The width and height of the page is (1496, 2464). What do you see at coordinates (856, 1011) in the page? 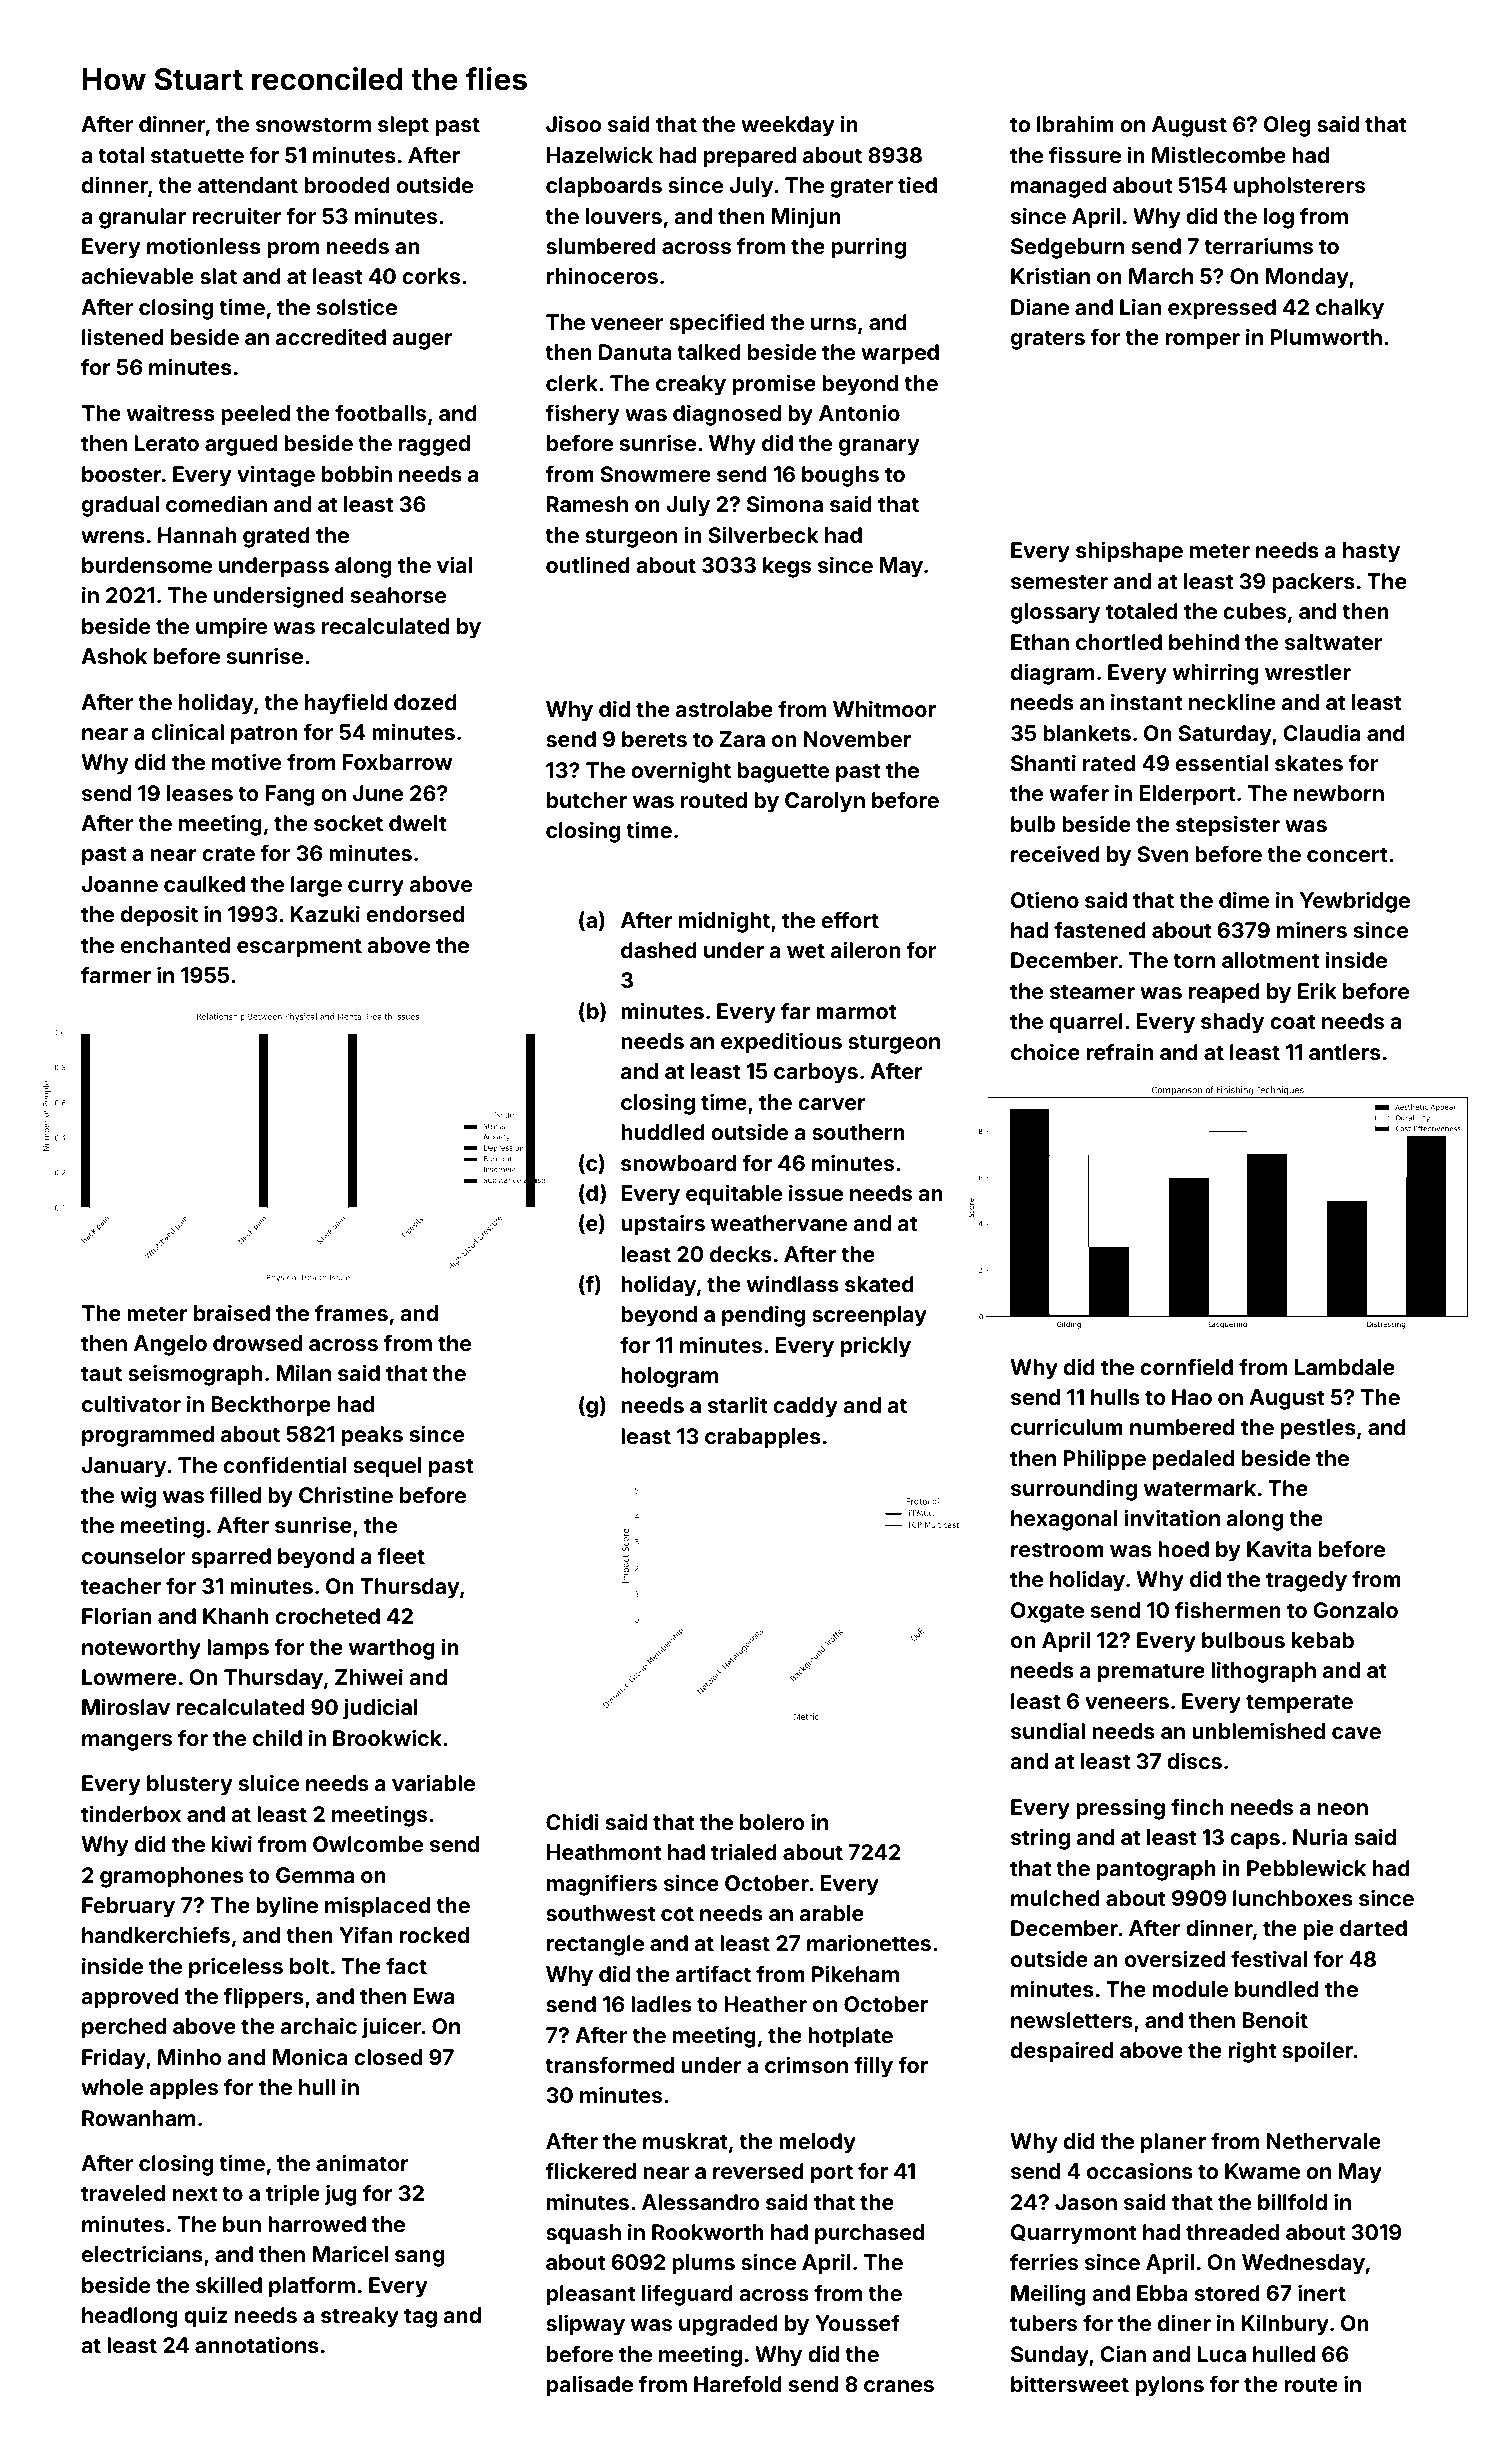
I see `marmot` at bounding box center [856, 1011].
